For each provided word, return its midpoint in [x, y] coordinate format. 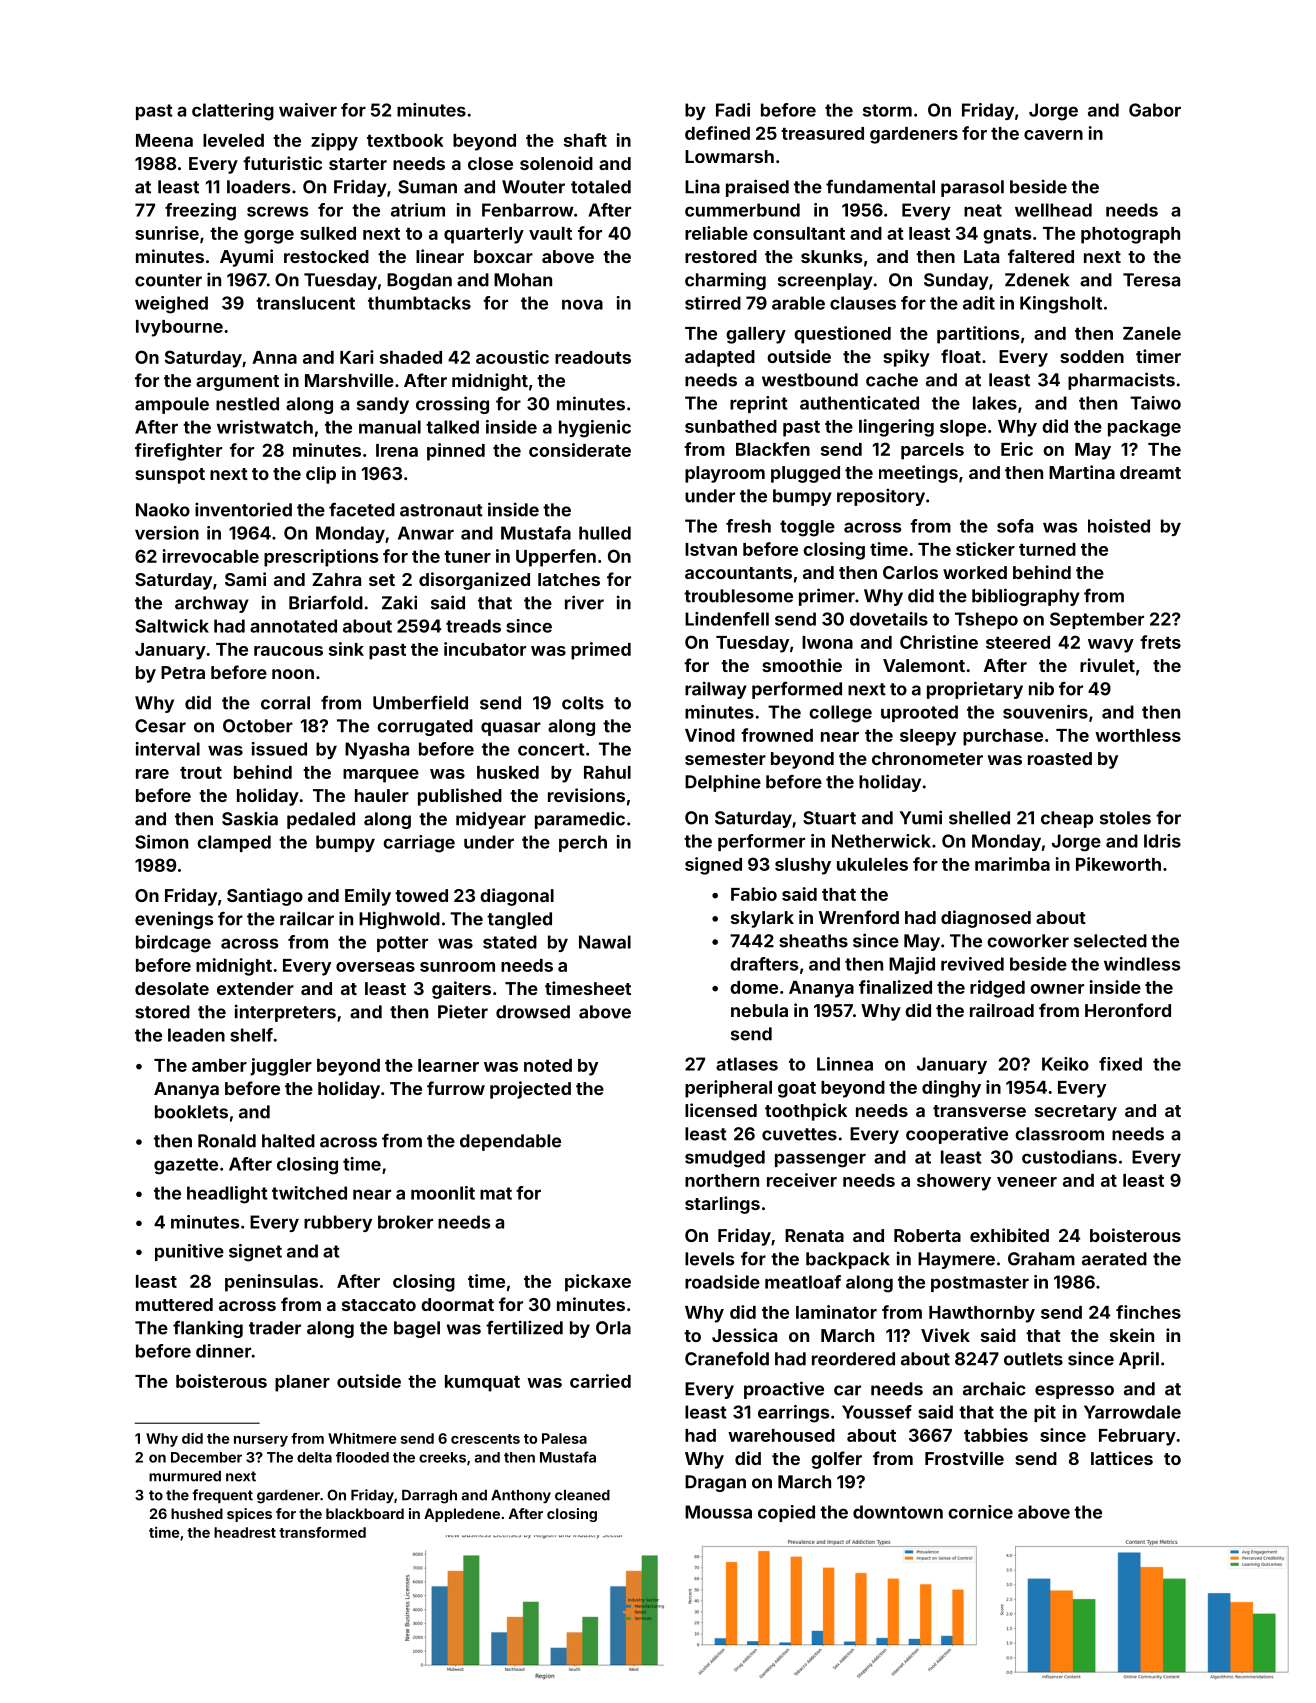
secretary [1076, 1113]
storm [887, 110]
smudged [725, 1159]
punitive [189, 1252]
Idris [1162, 841]
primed [601, 651]
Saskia [250, 818]
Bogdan [419, 281]
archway [212, 604]
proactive [784, 1390]
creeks [442, 1457]
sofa [1015, 526]
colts [583, 703]
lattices [1122, 1458]
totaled [601, 187]
